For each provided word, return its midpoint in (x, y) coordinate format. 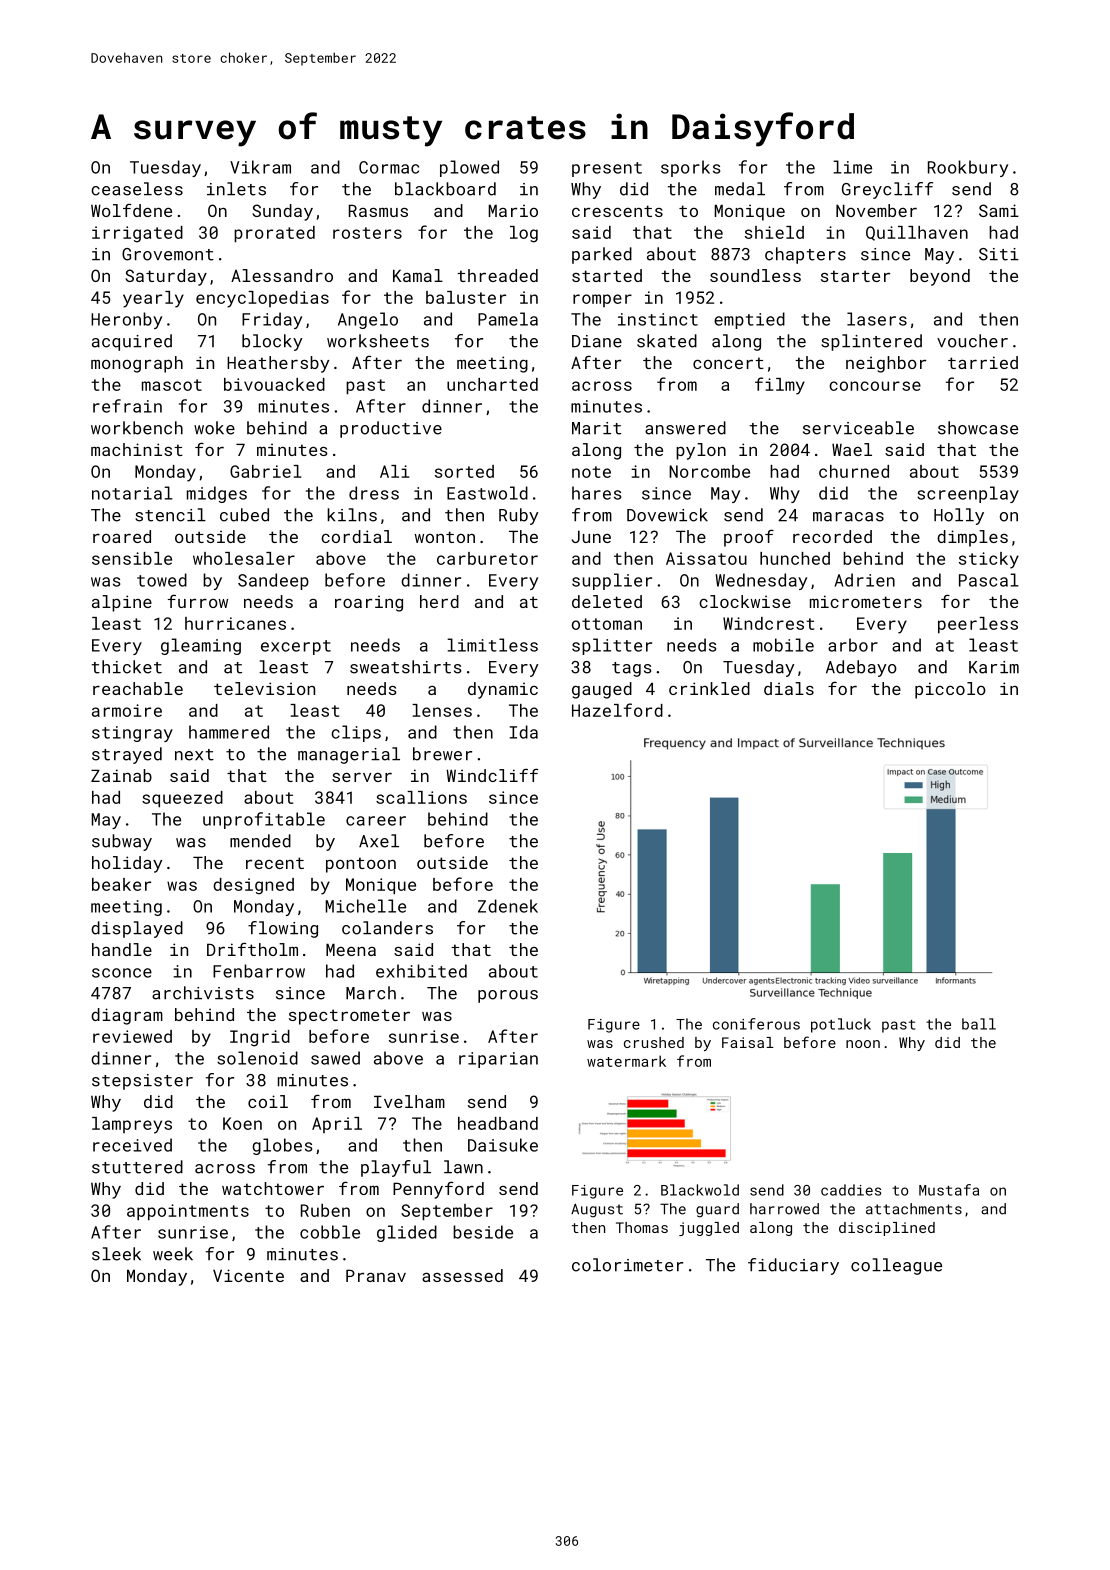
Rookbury (968, 168)
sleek (116, 1254)
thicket (126, 667)
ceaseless (137, 189)
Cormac (389, 167)
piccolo (950, 690)
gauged (602, 690)
